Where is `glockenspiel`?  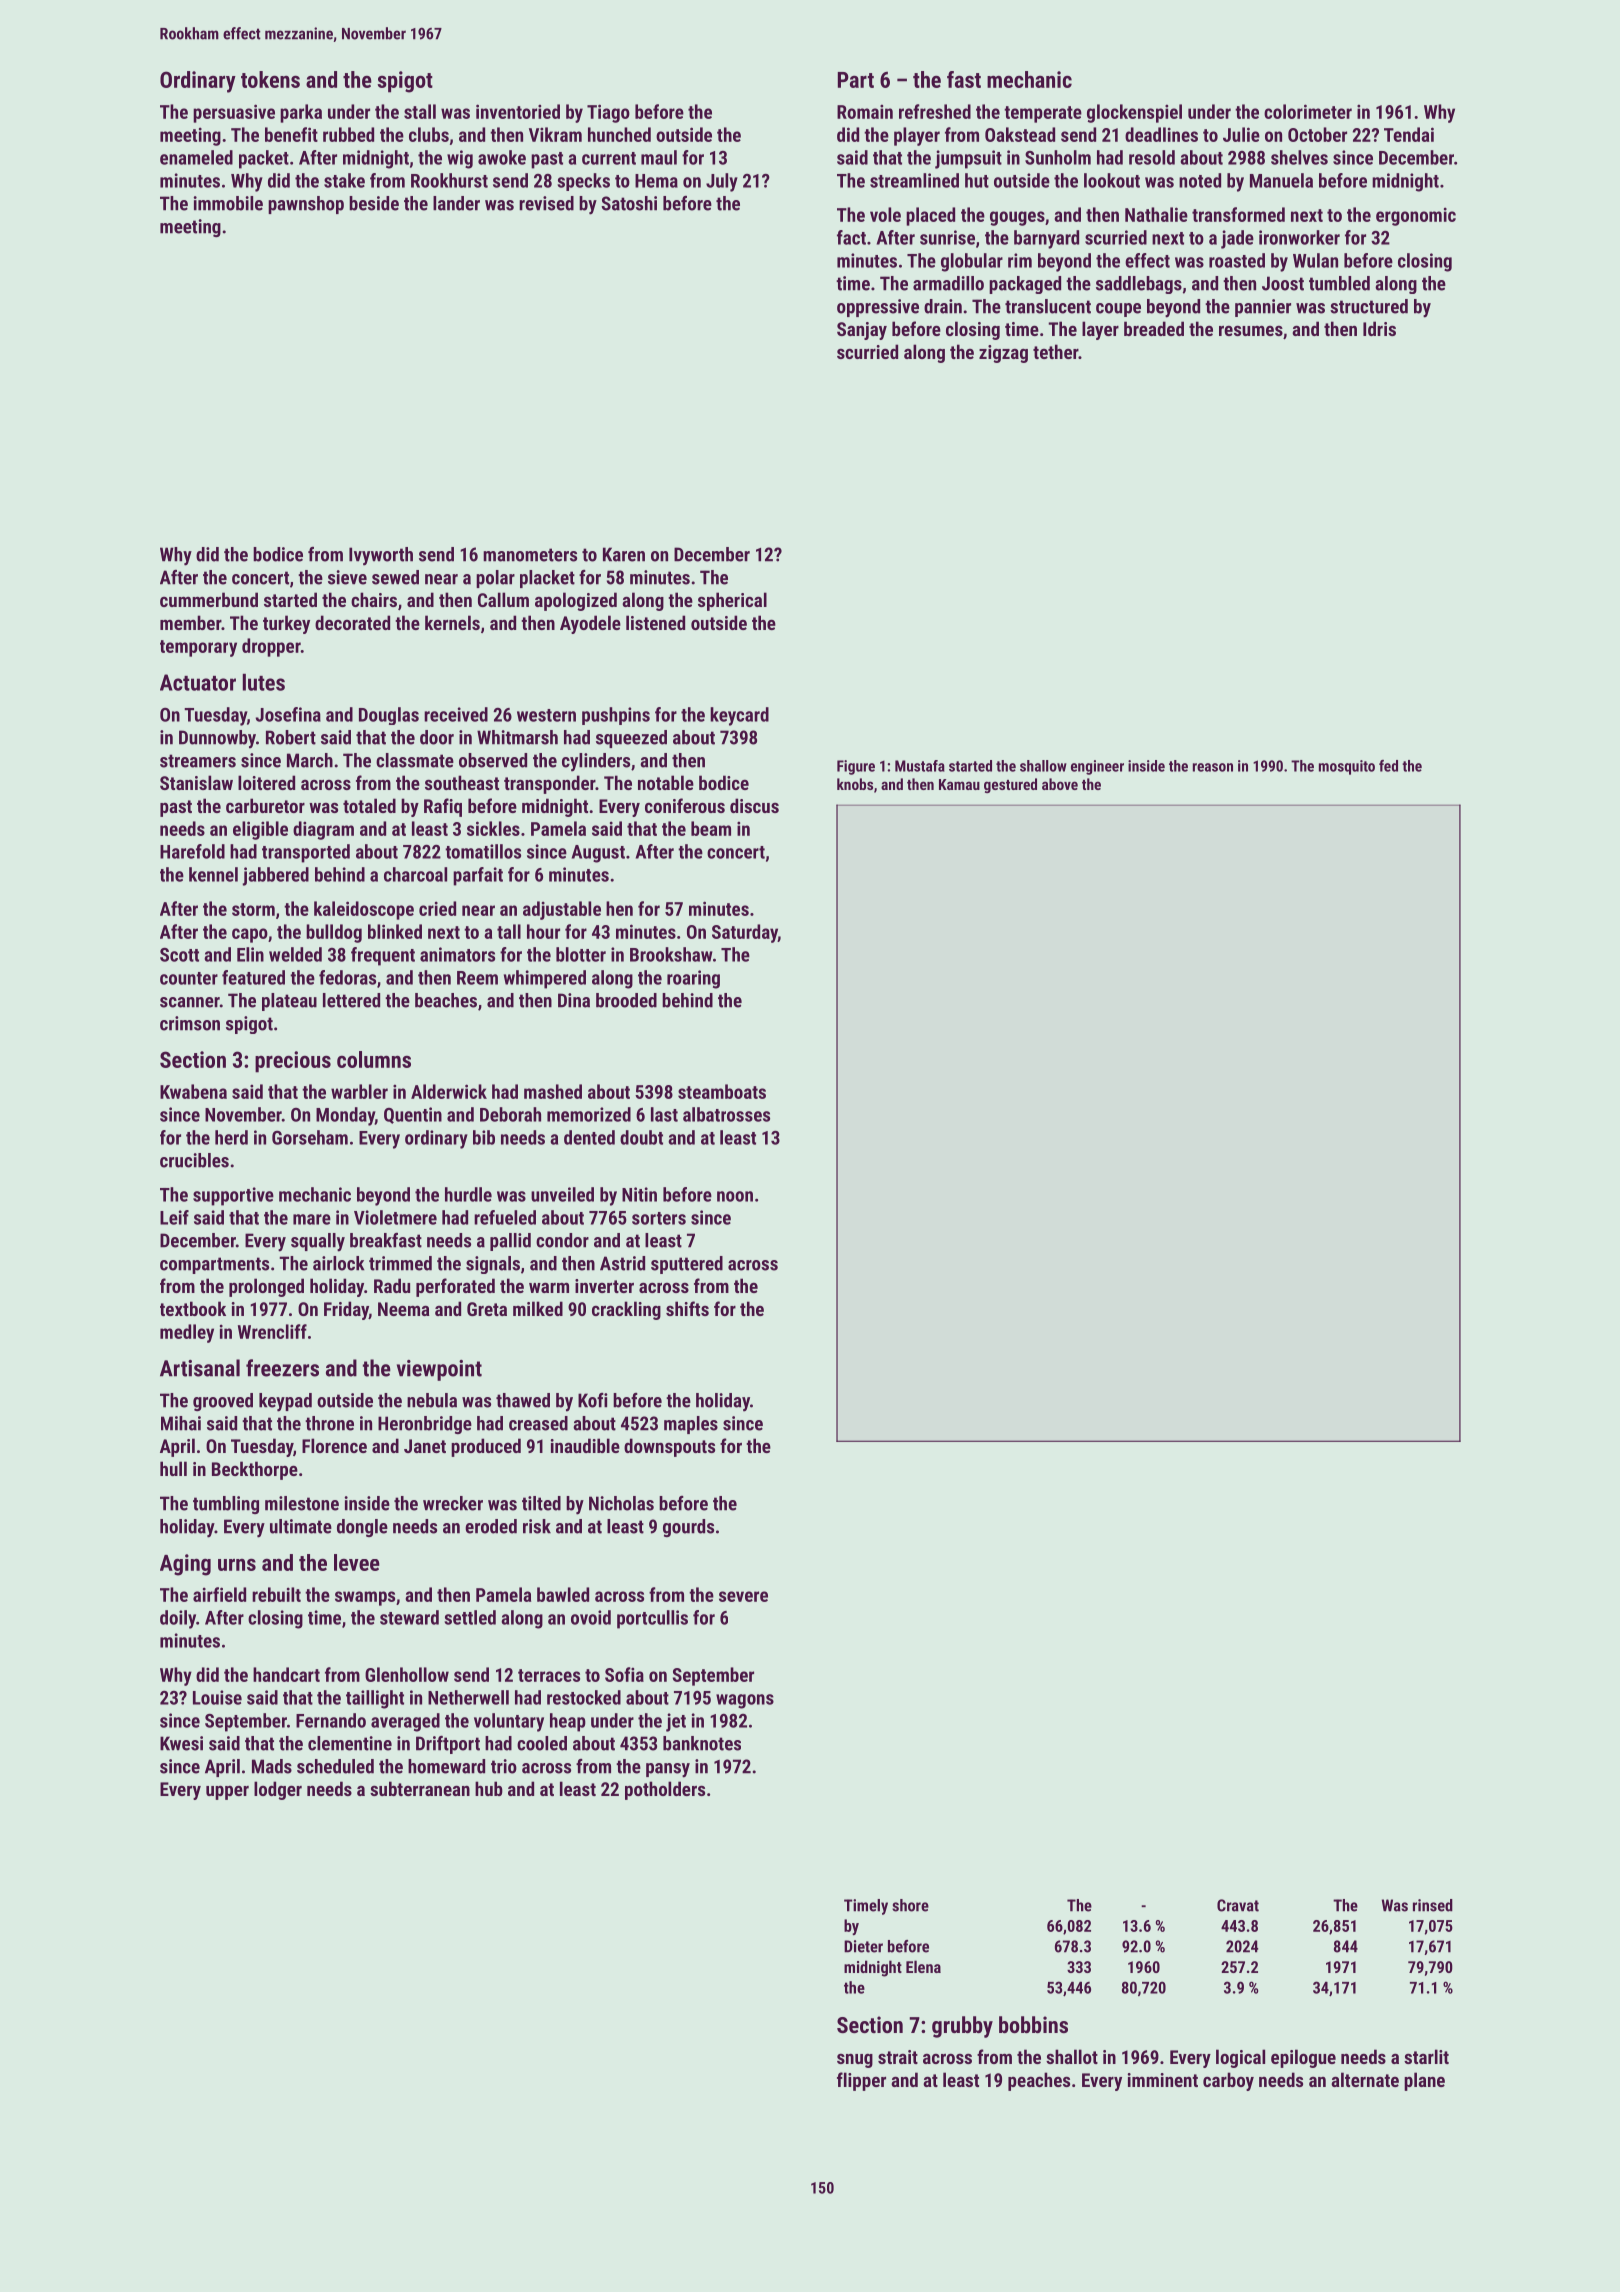
glockenspiel is located at coordinates (1134, 113).
